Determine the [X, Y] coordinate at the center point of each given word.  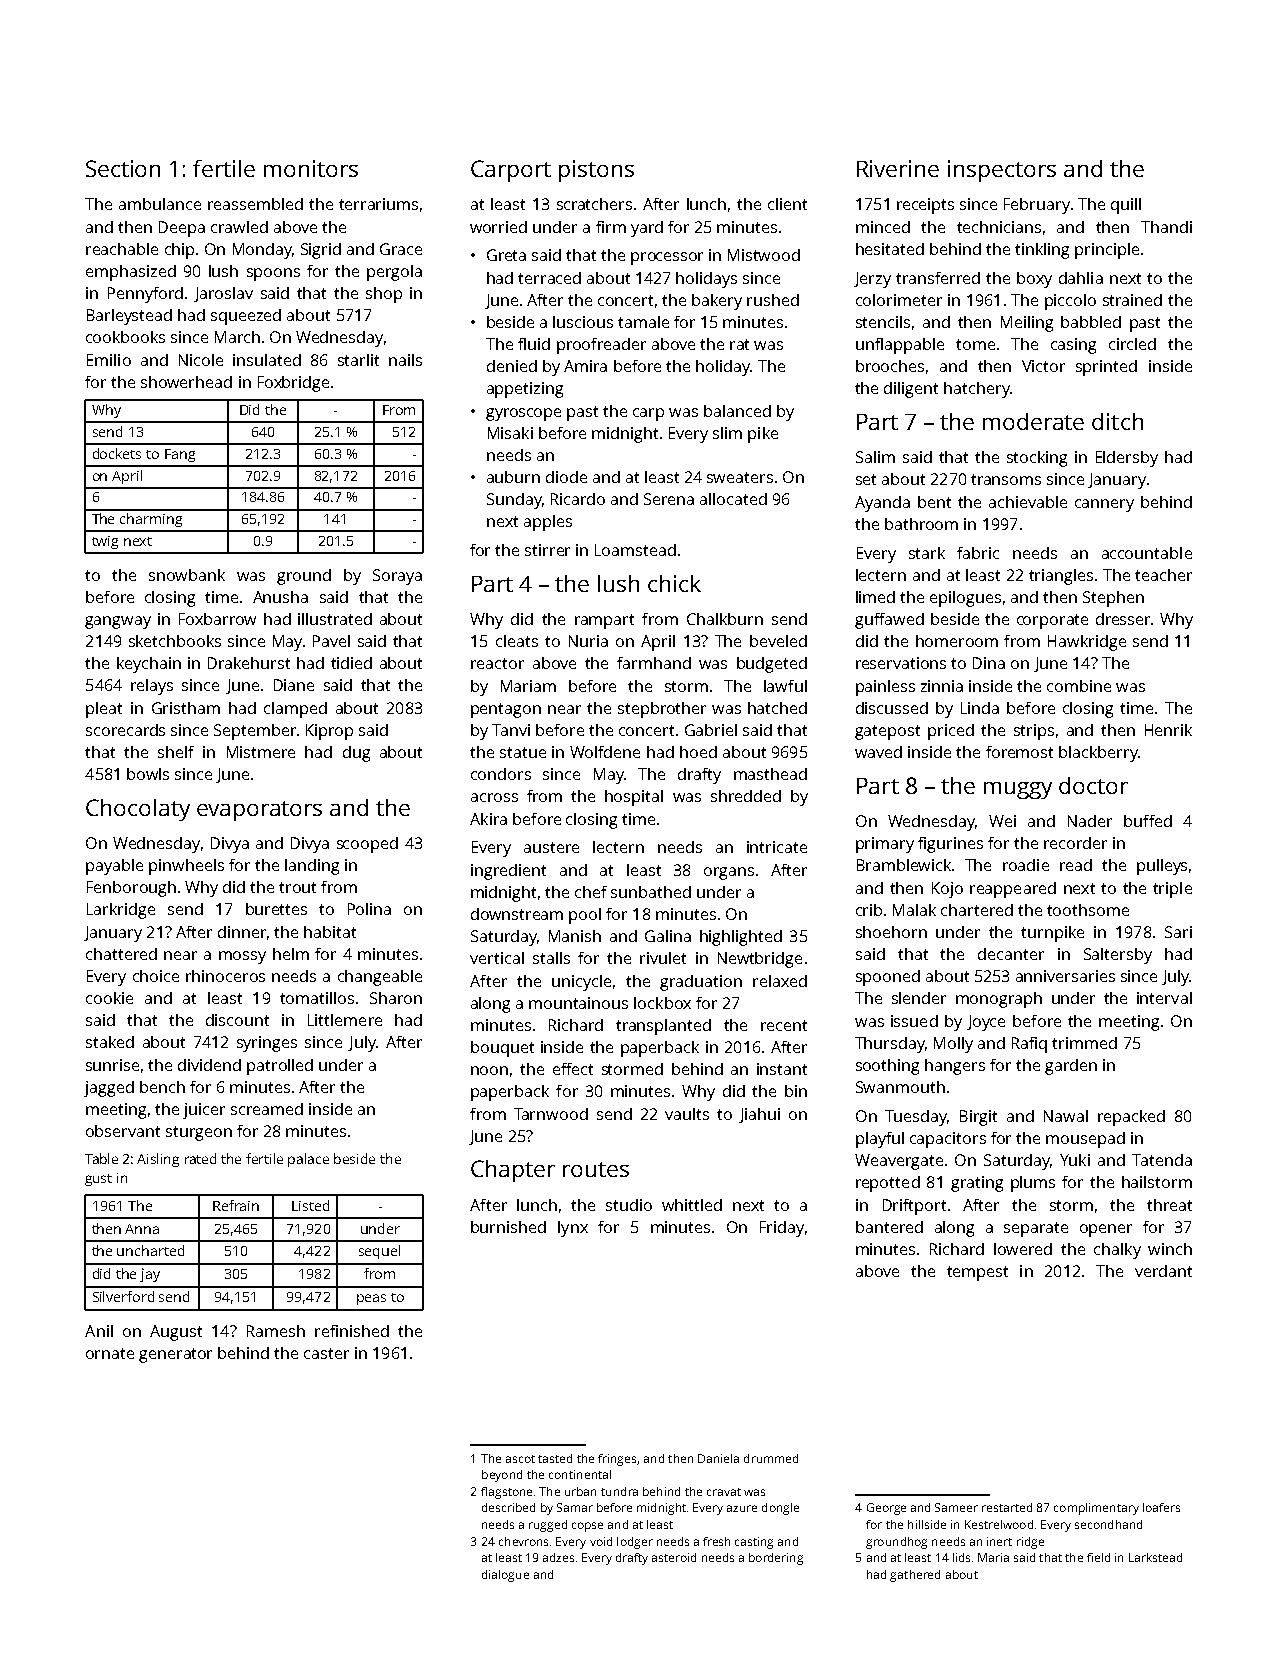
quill [1126, 206]
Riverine [898, 168]
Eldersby [1127, 459]
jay [150, 1275]
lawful [785, 686]
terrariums [378, 204]
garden [1071, 1067]
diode [566, 477]
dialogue [505, 1576]
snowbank [187, 575]
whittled [692, 1205]
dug [356, 754]
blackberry [1098, 754]
